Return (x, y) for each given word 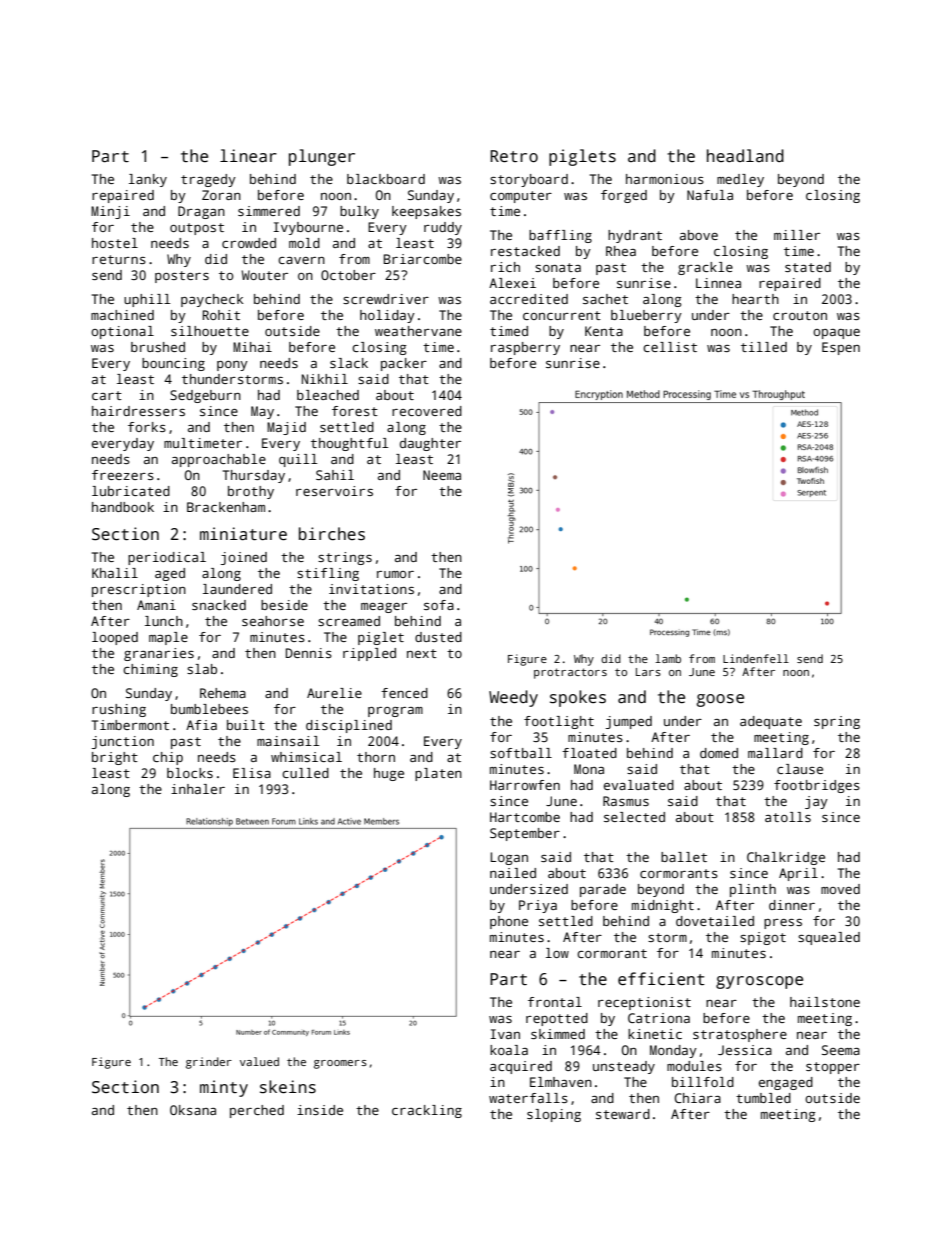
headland (745, 156)
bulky (359, 212)
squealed (829, 938)
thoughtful (349, 444)
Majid (286, 428)
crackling (427, 1111)
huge (389, 774)
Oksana (193, 1110)
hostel (115, 243)
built (246, 725)
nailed (513, 873)
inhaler (198, 789)
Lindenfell (756, 658)
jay (816, 802)
